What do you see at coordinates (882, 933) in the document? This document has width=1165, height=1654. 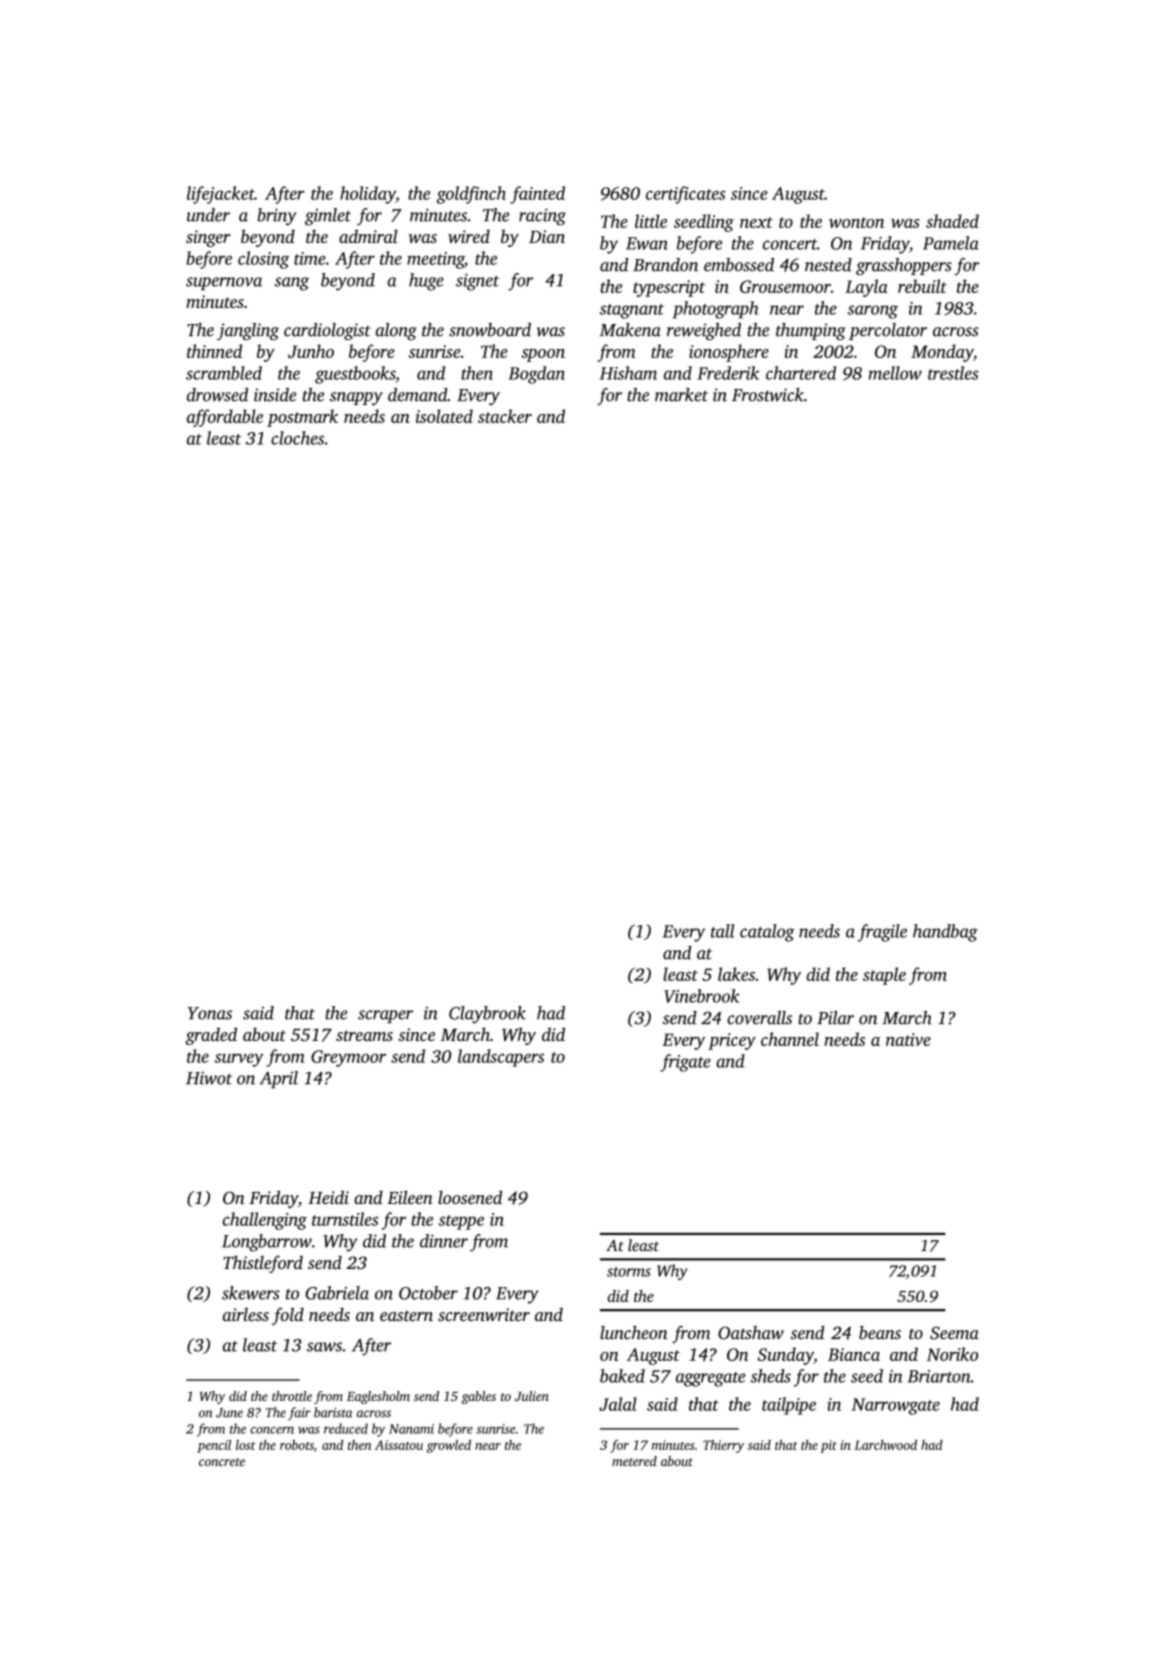 I see `fragile` at bounding box center [882, 933].
